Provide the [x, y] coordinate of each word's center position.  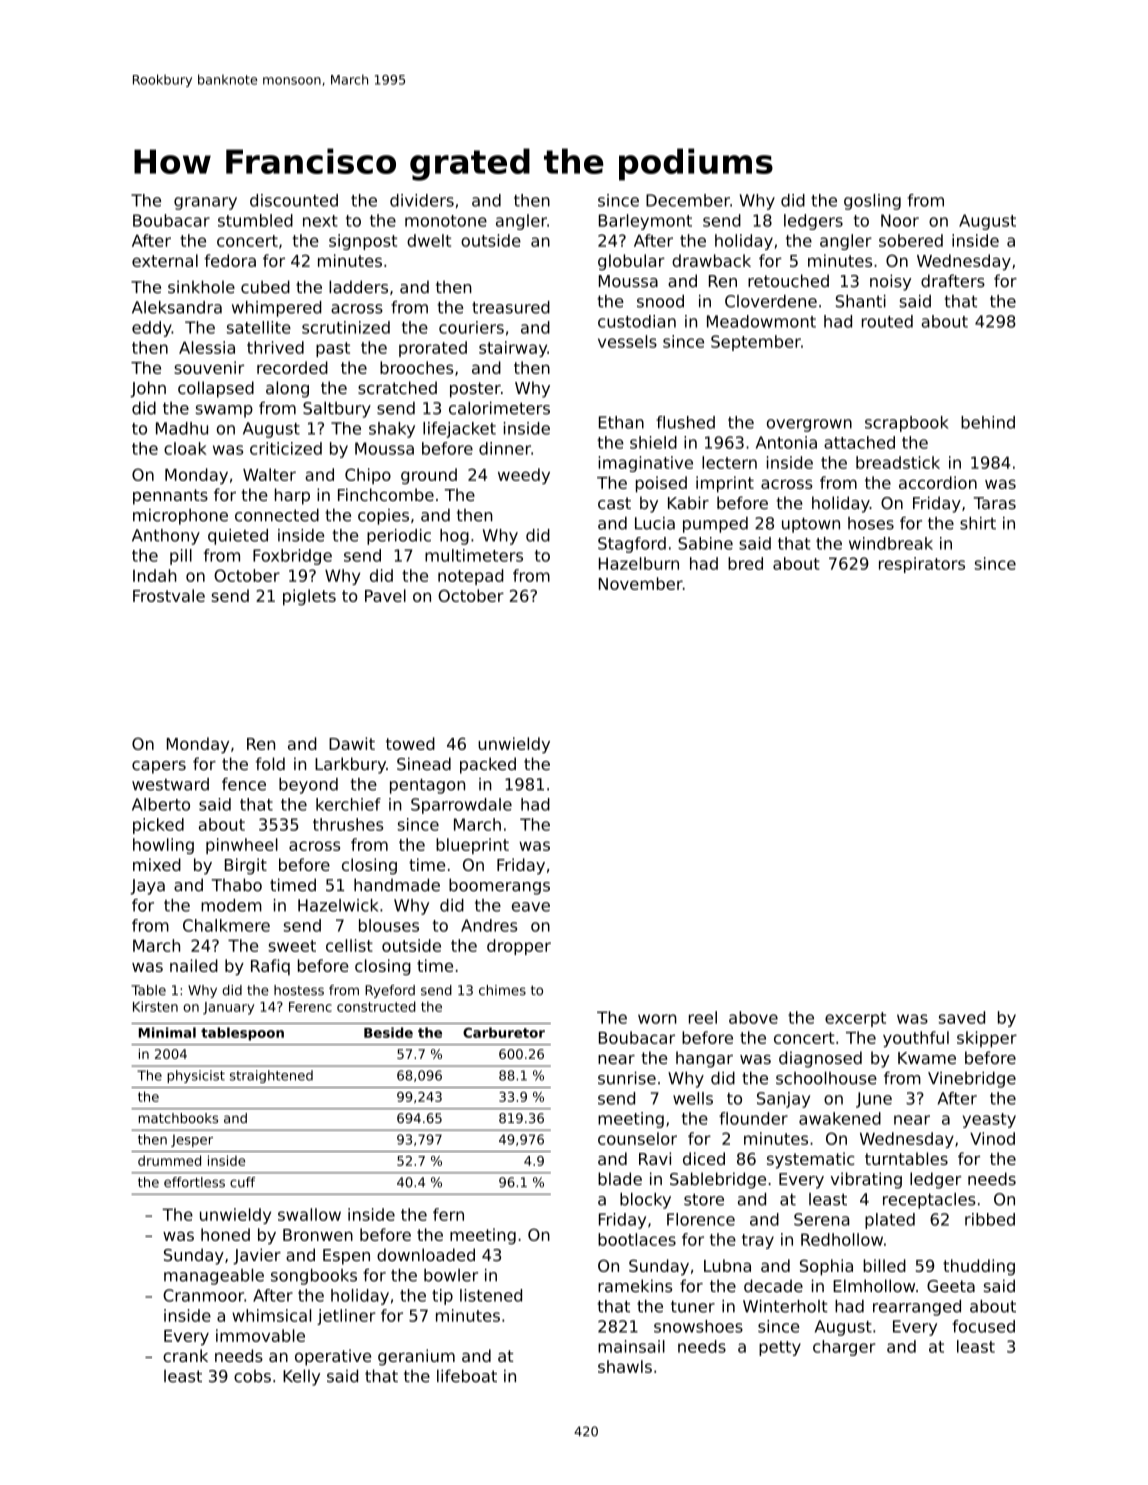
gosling [872, 202]
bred [745, 563]
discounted [294, 200]
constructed [376, 1006]
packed [488, 765]
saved [962, 1017]
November [641, 583]
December [688, 200]
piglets [309, 597]
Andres [489, 925]
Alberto [161, 804]
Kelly [301, 1377]
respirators [922, 565]
